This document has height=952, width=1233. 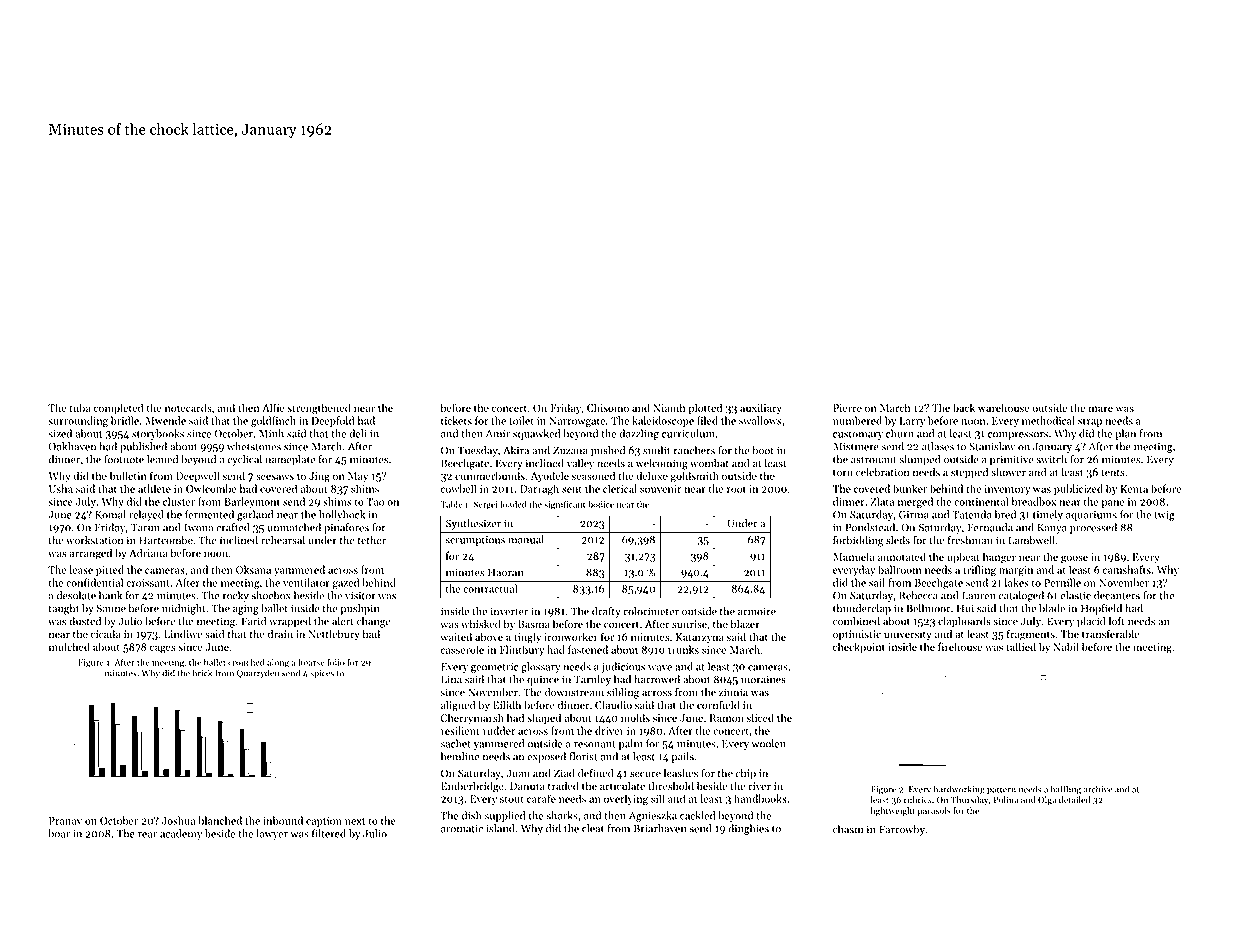 I want to click on articulate, so click(x=622, y=785).
